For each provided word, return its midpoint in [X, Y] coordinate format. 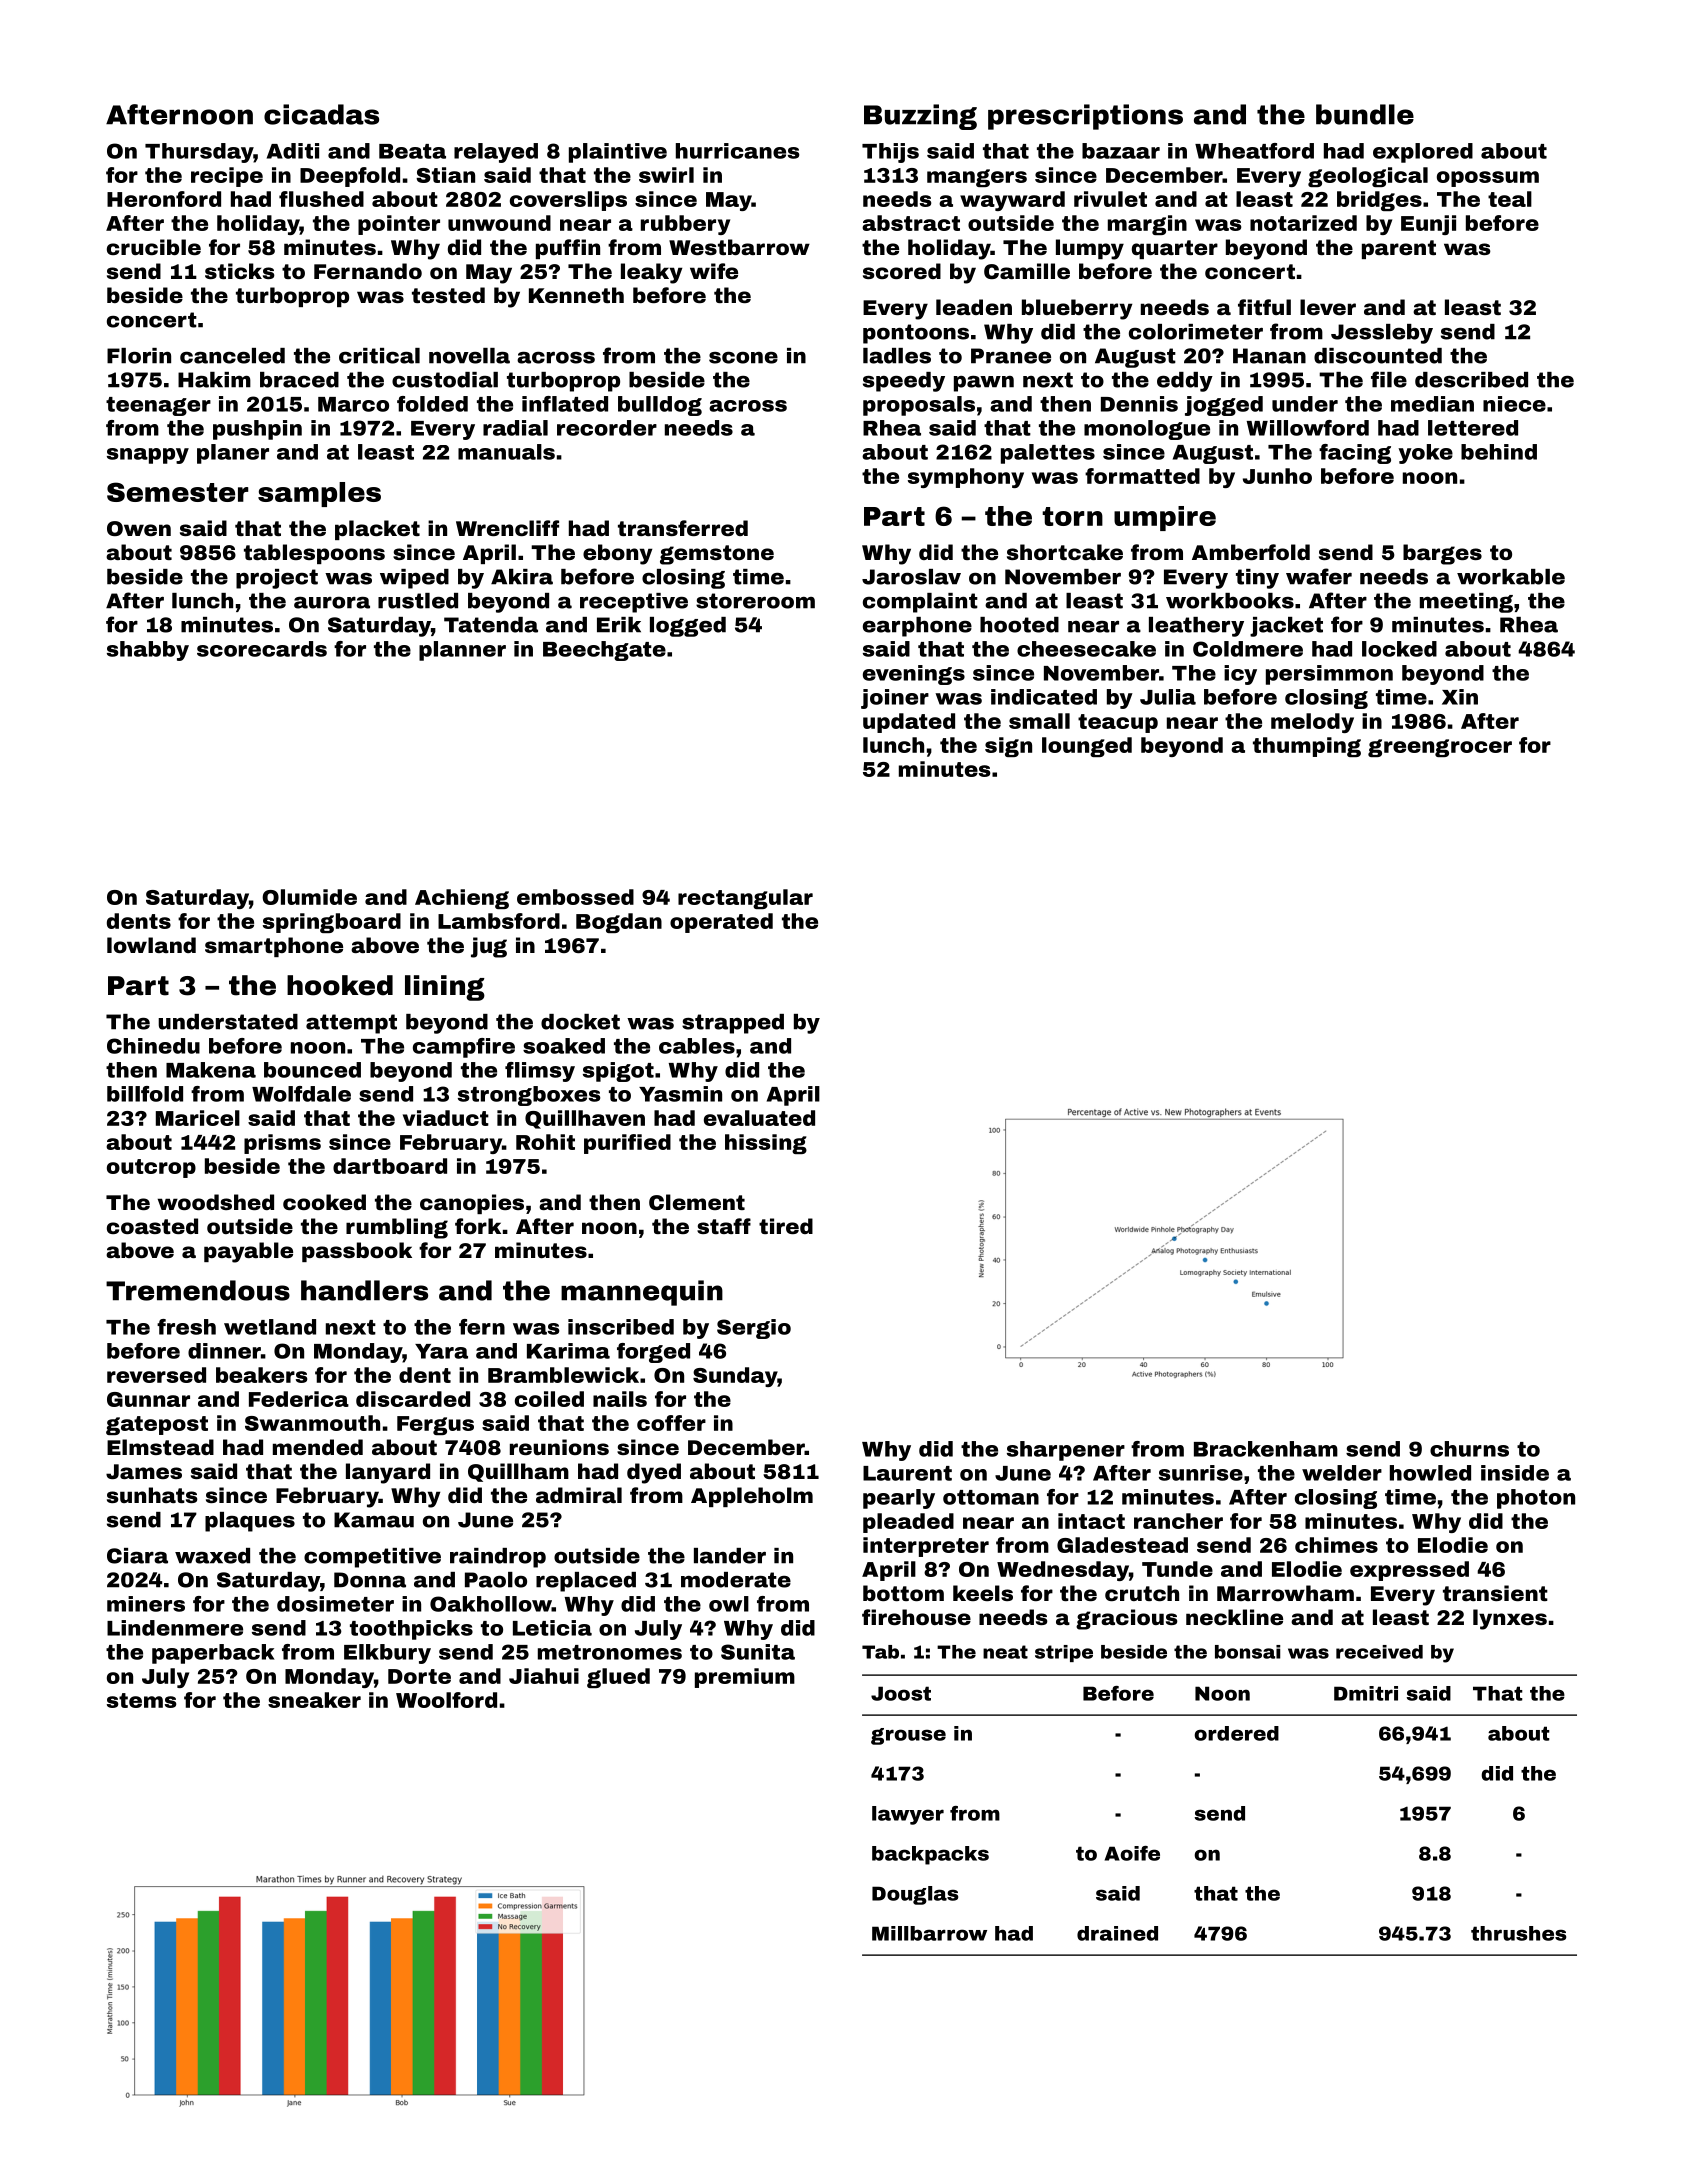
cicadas [321, 114]
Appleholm [752, 1497]
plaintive [618, 153]
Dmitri [1366, 1693]
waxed [212, 1556]
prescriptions [1085, 117]
